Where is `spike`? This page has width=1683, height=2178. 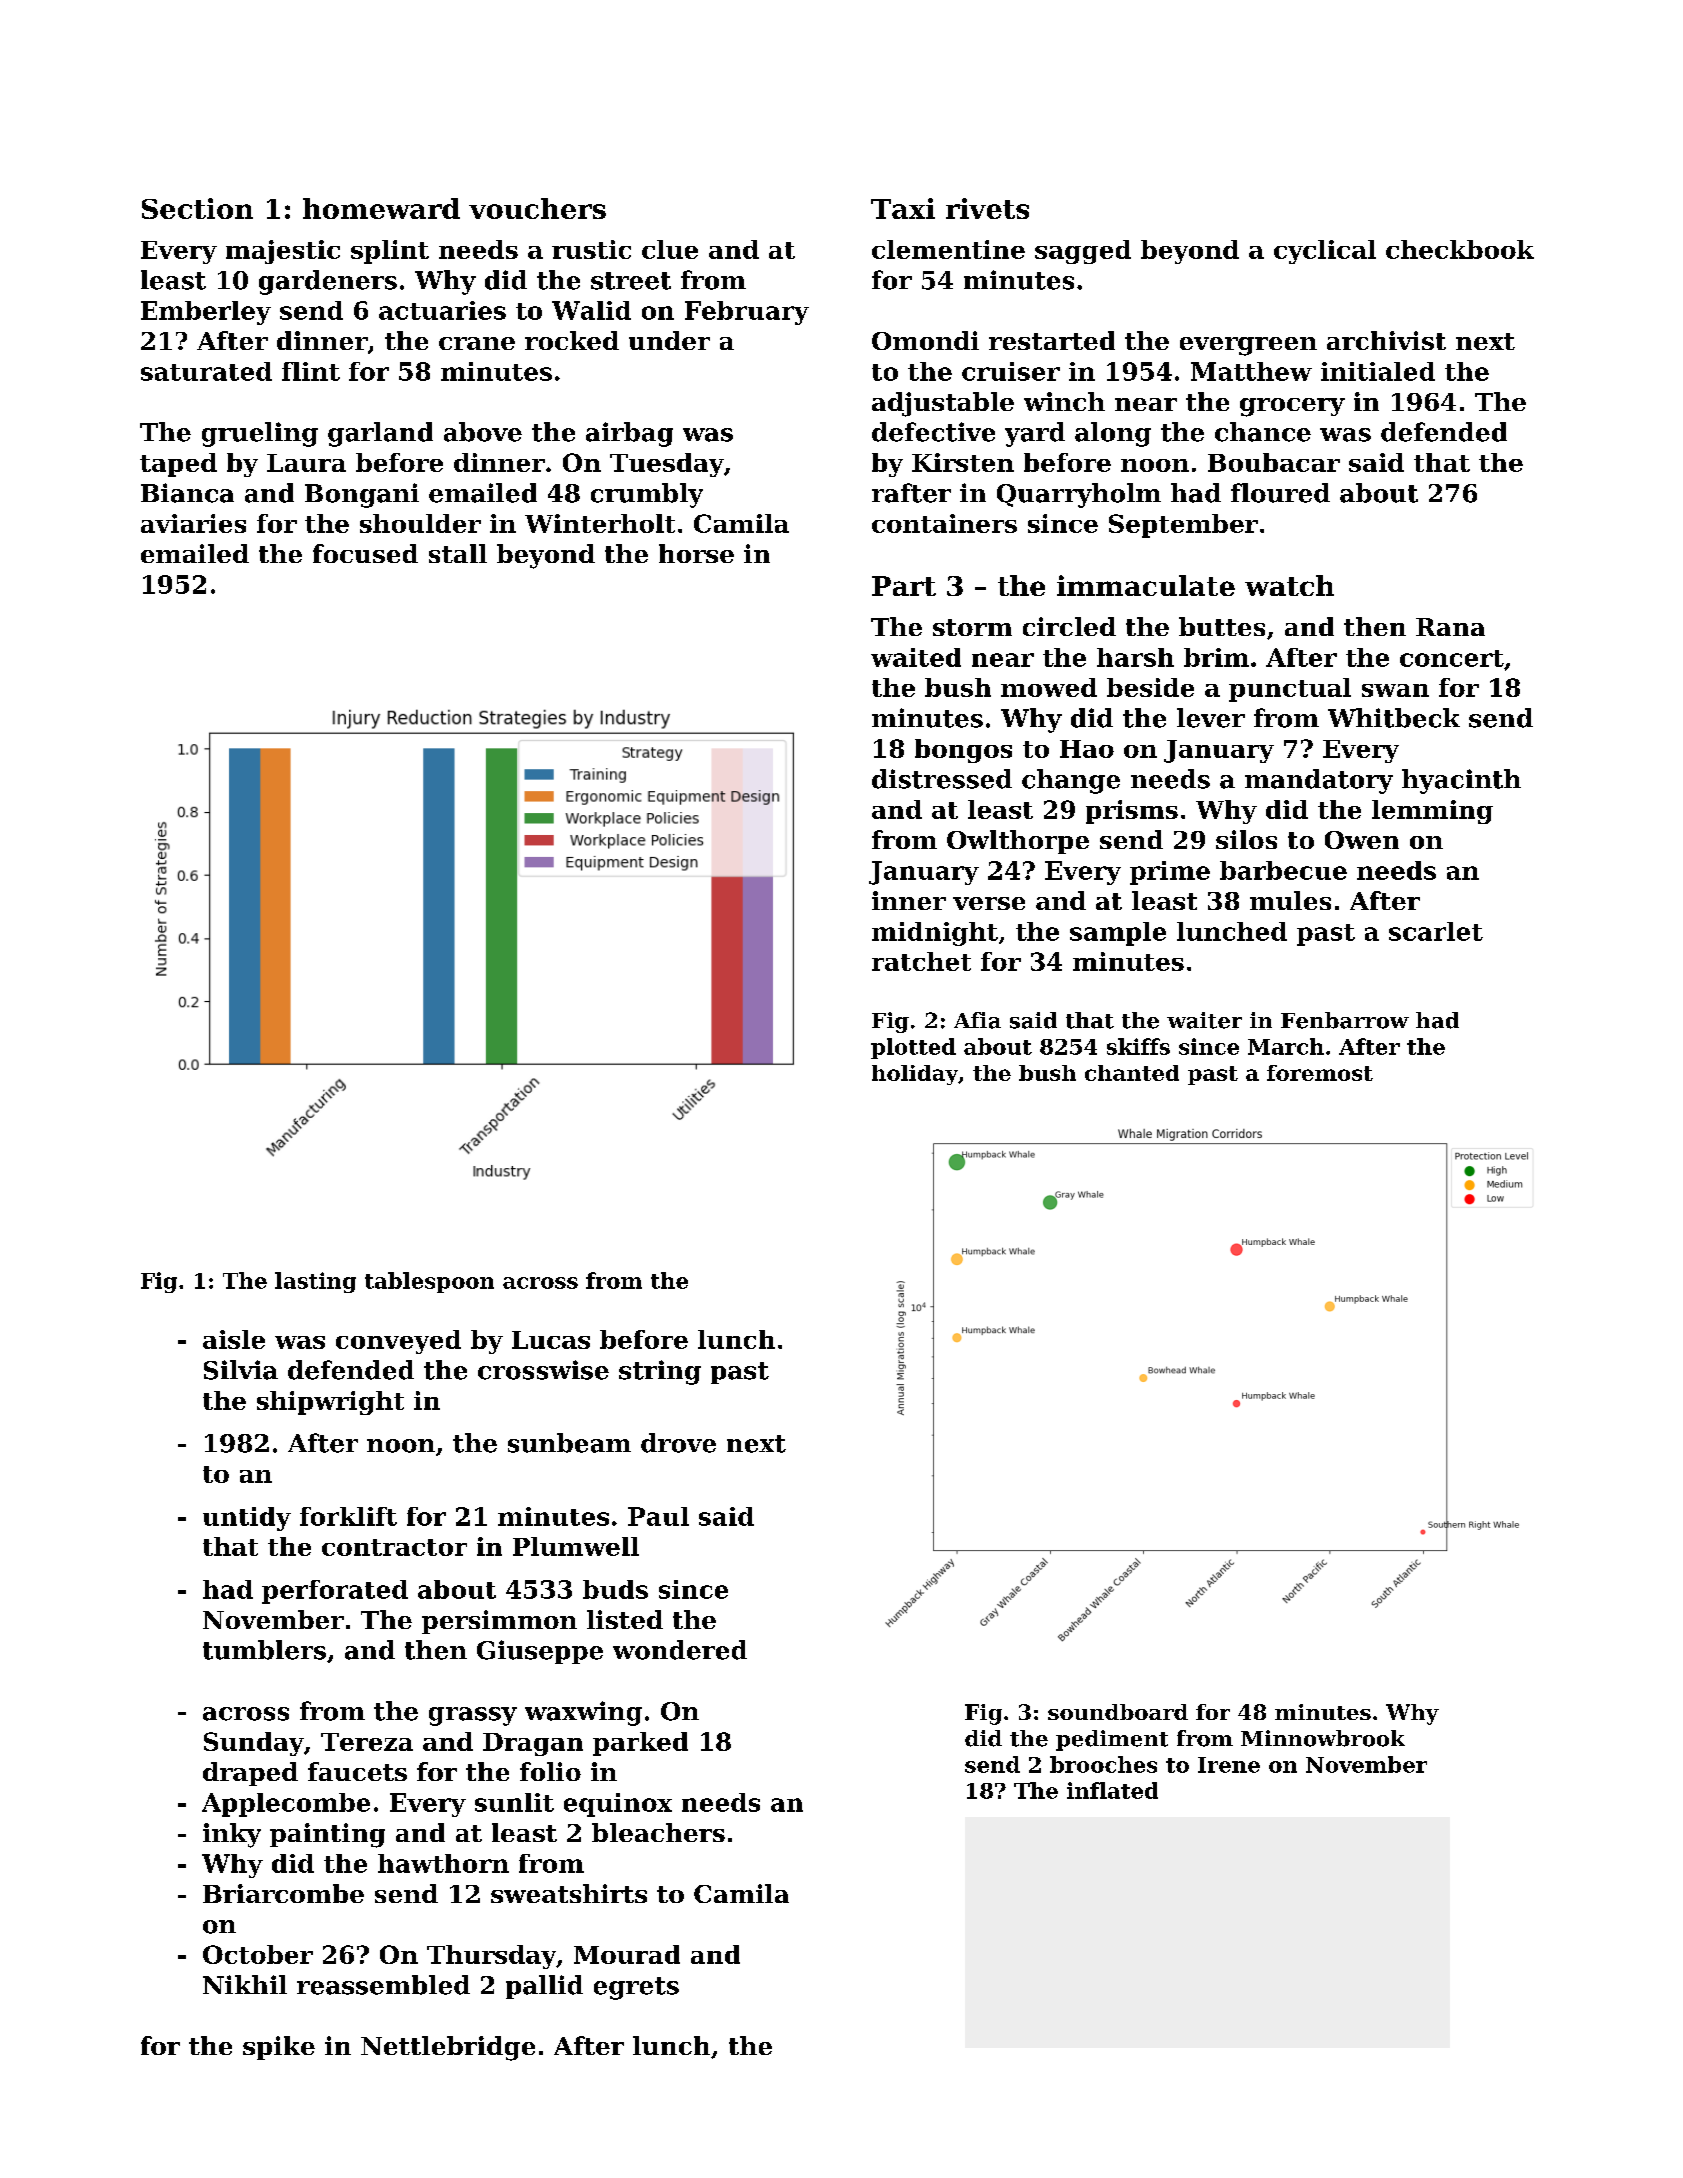 spike is located at coordinates (279, 2048).
